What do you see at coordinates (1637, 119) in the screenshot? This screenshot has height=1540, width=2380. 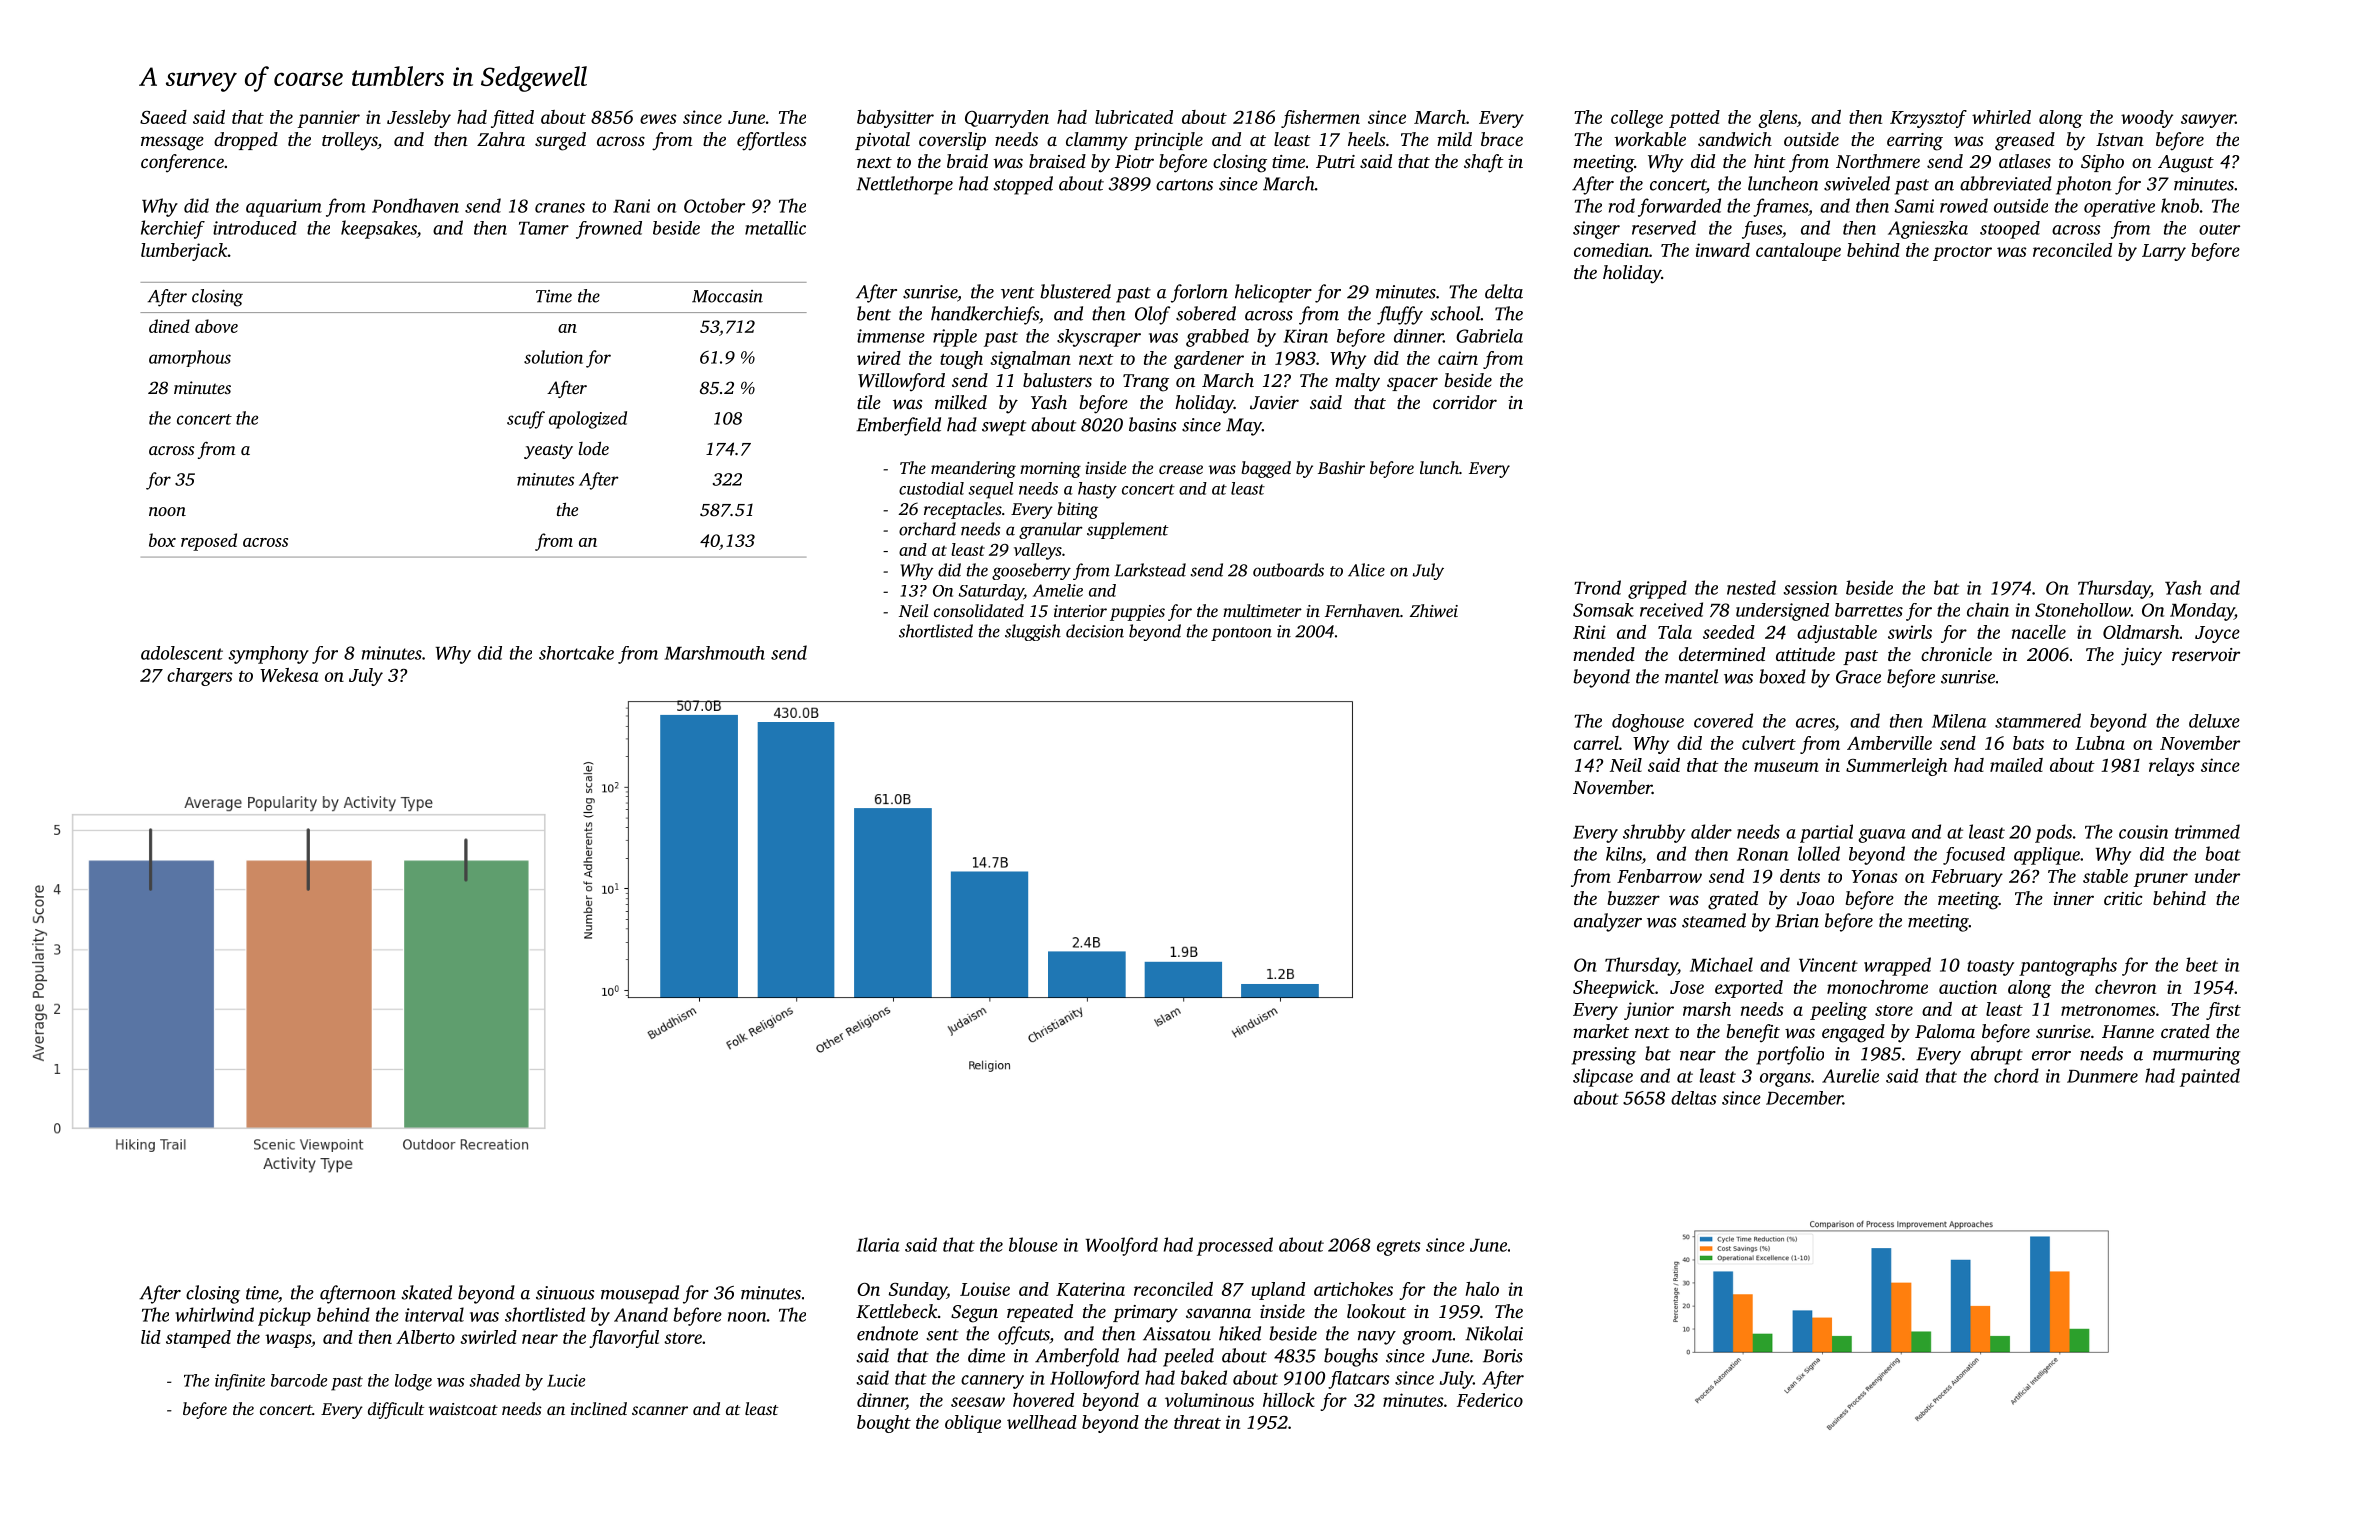 I see `college` at bounding box center [1637, 119].
